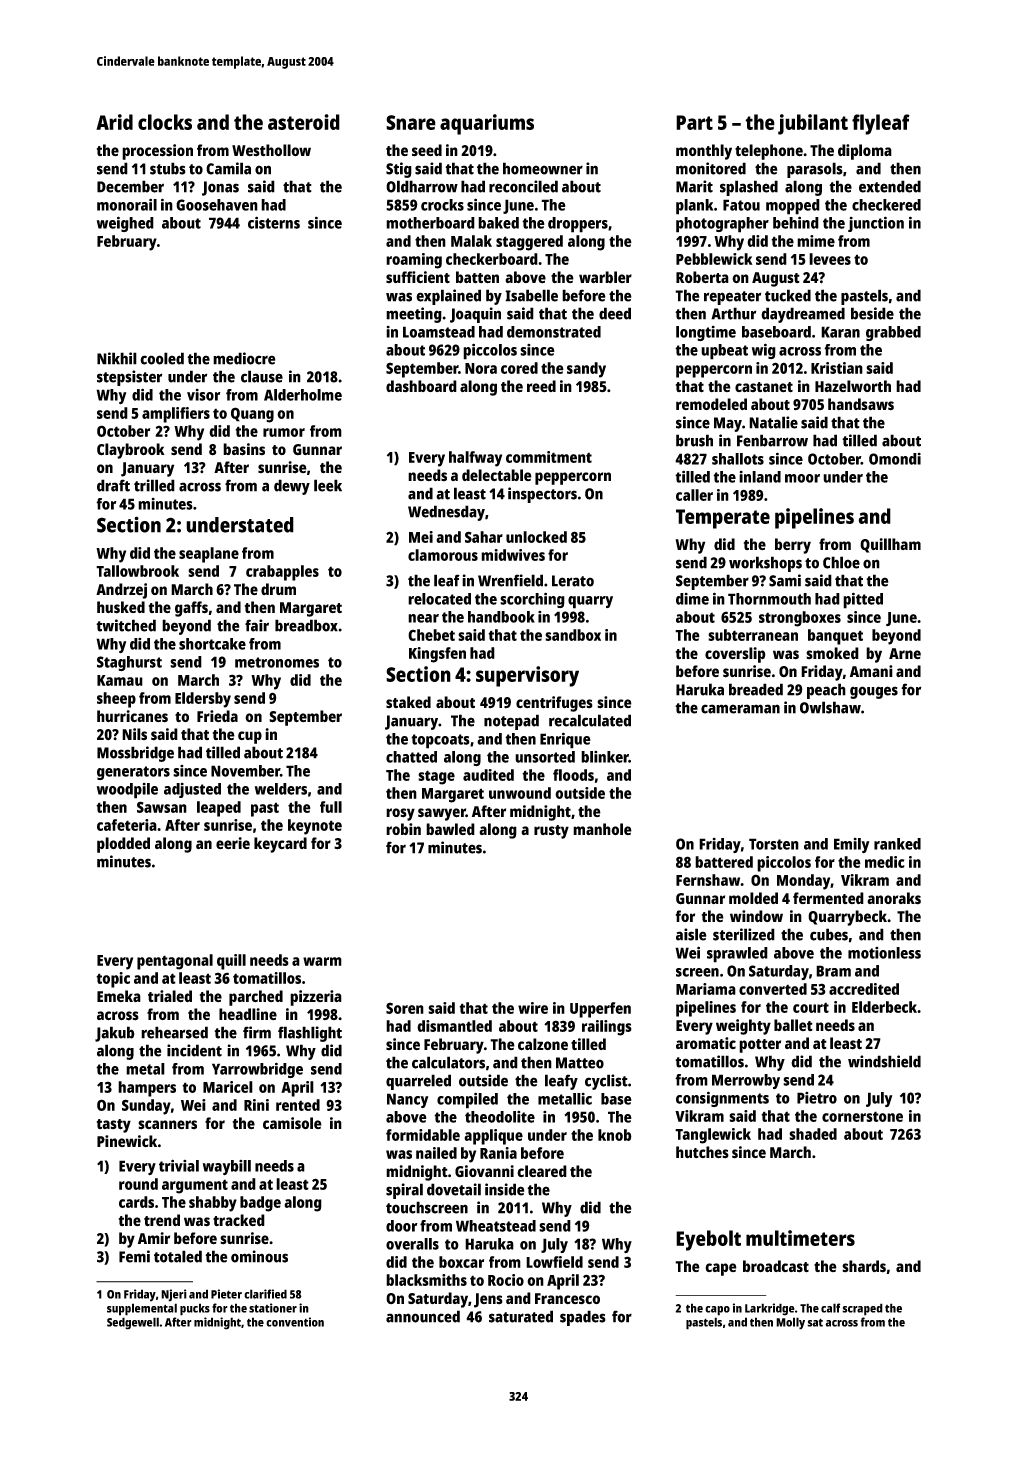 Image resolution: width=1018 pixels, height=1475 pixels. What do you see at coordinates (133, 1323) in the screenshot?
I see `Sedgewell` at bounding box center [133, 1323].
